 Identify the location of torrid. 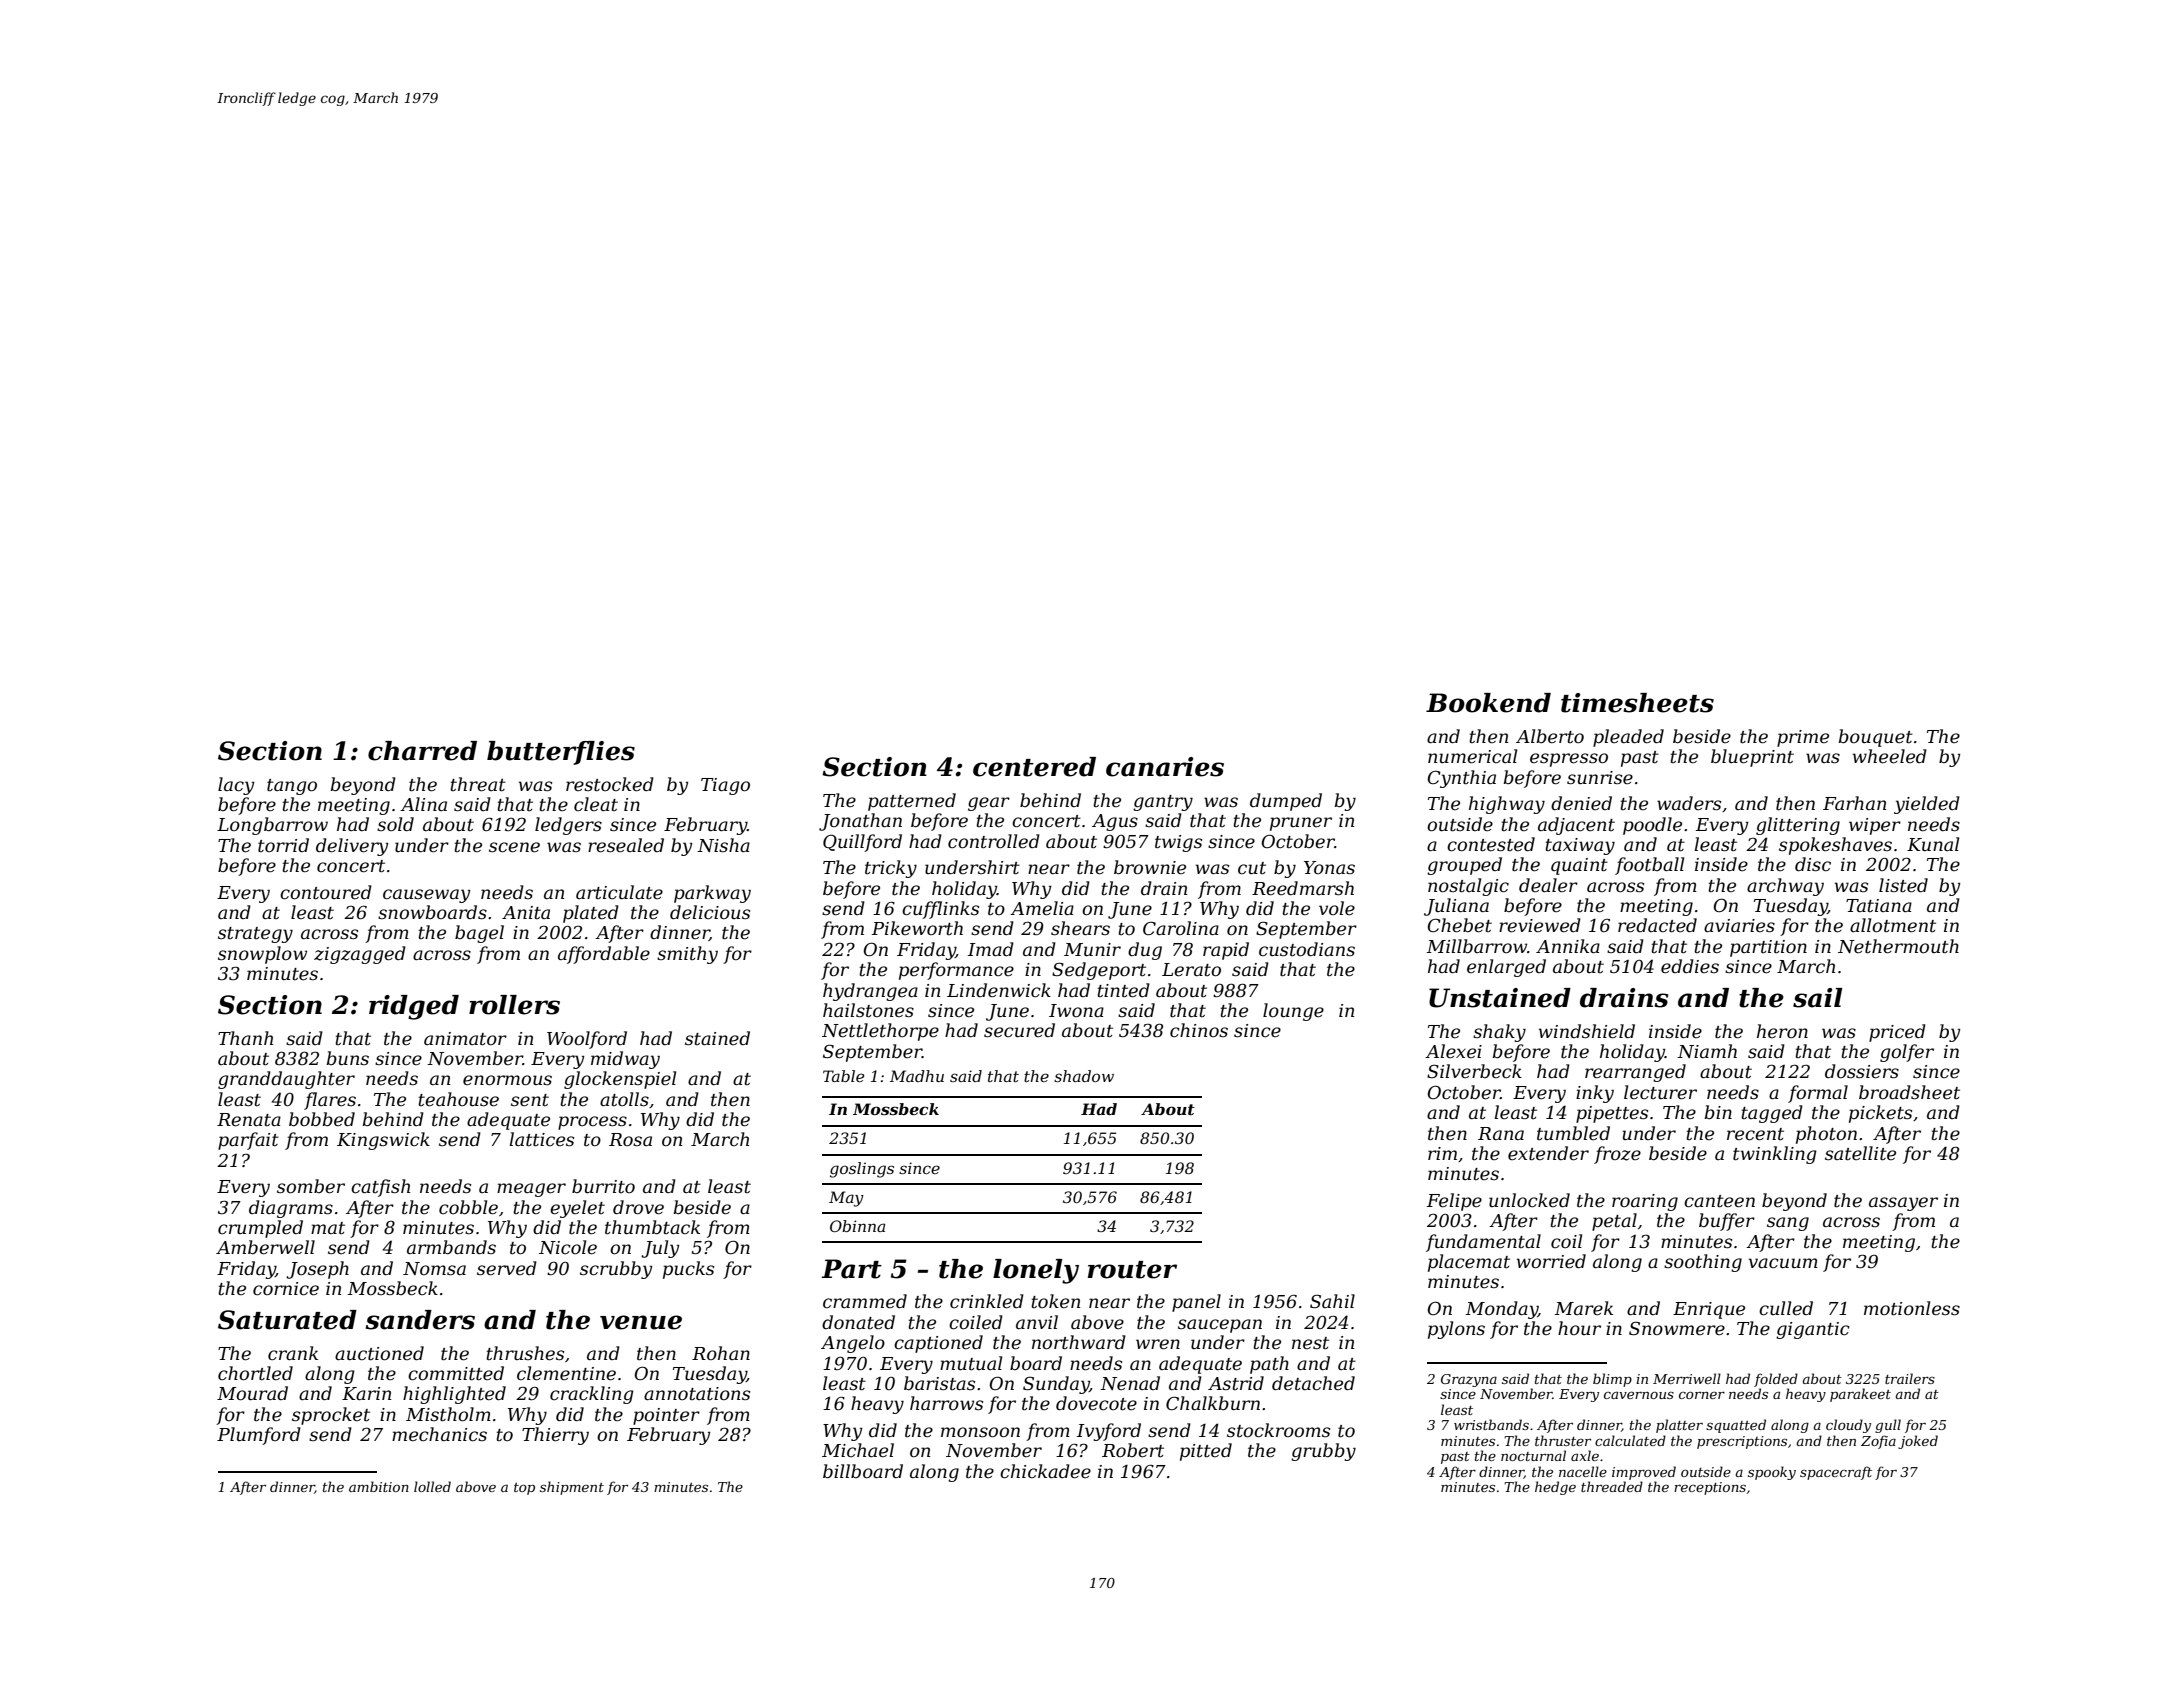
(283, 845).
